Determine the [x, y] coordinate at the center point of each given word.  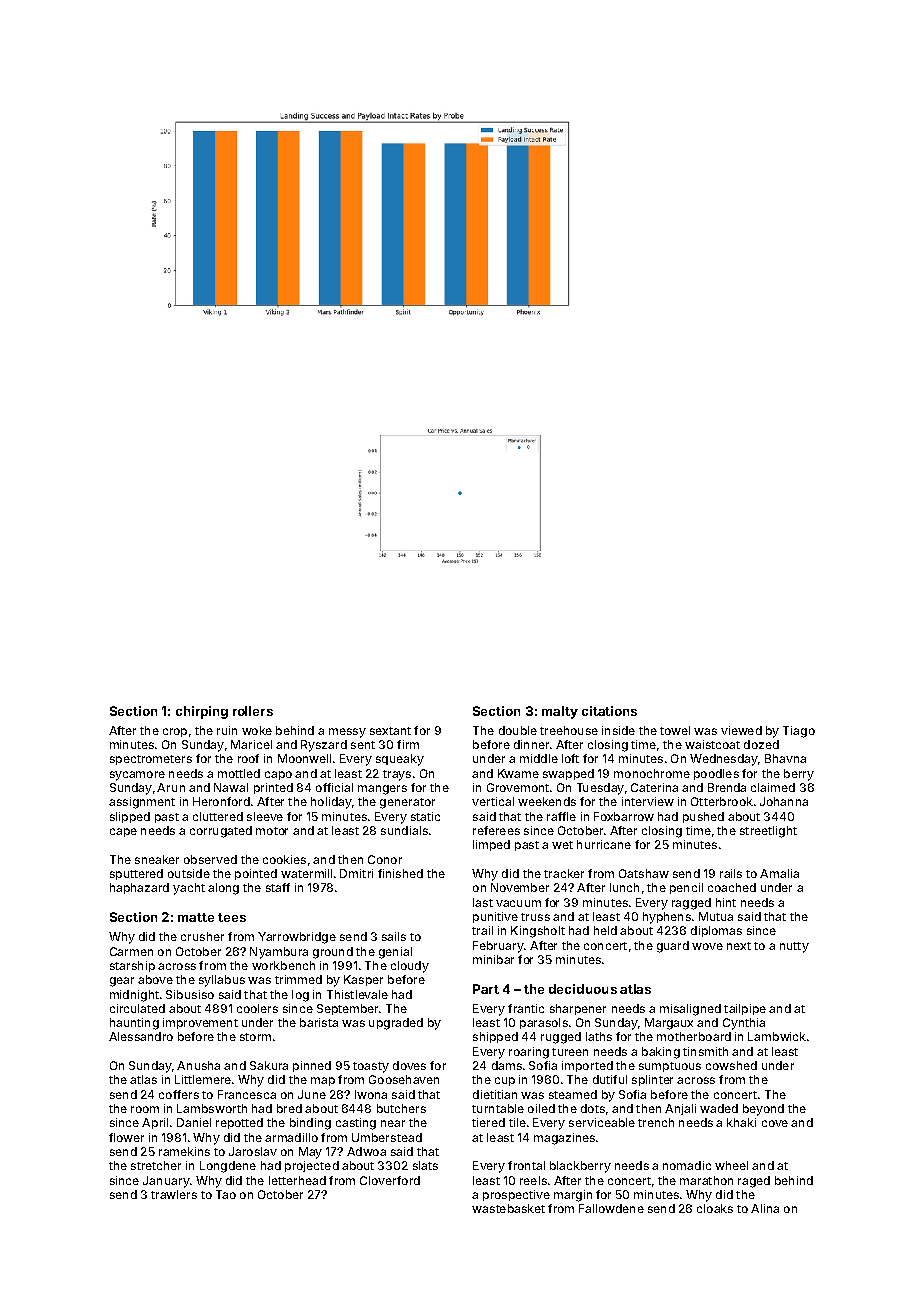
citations [609, 711]
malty [560, 712]
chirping [202, 712]
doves [409, 1065]
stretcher [156, 1165]
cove [775, 1123]
